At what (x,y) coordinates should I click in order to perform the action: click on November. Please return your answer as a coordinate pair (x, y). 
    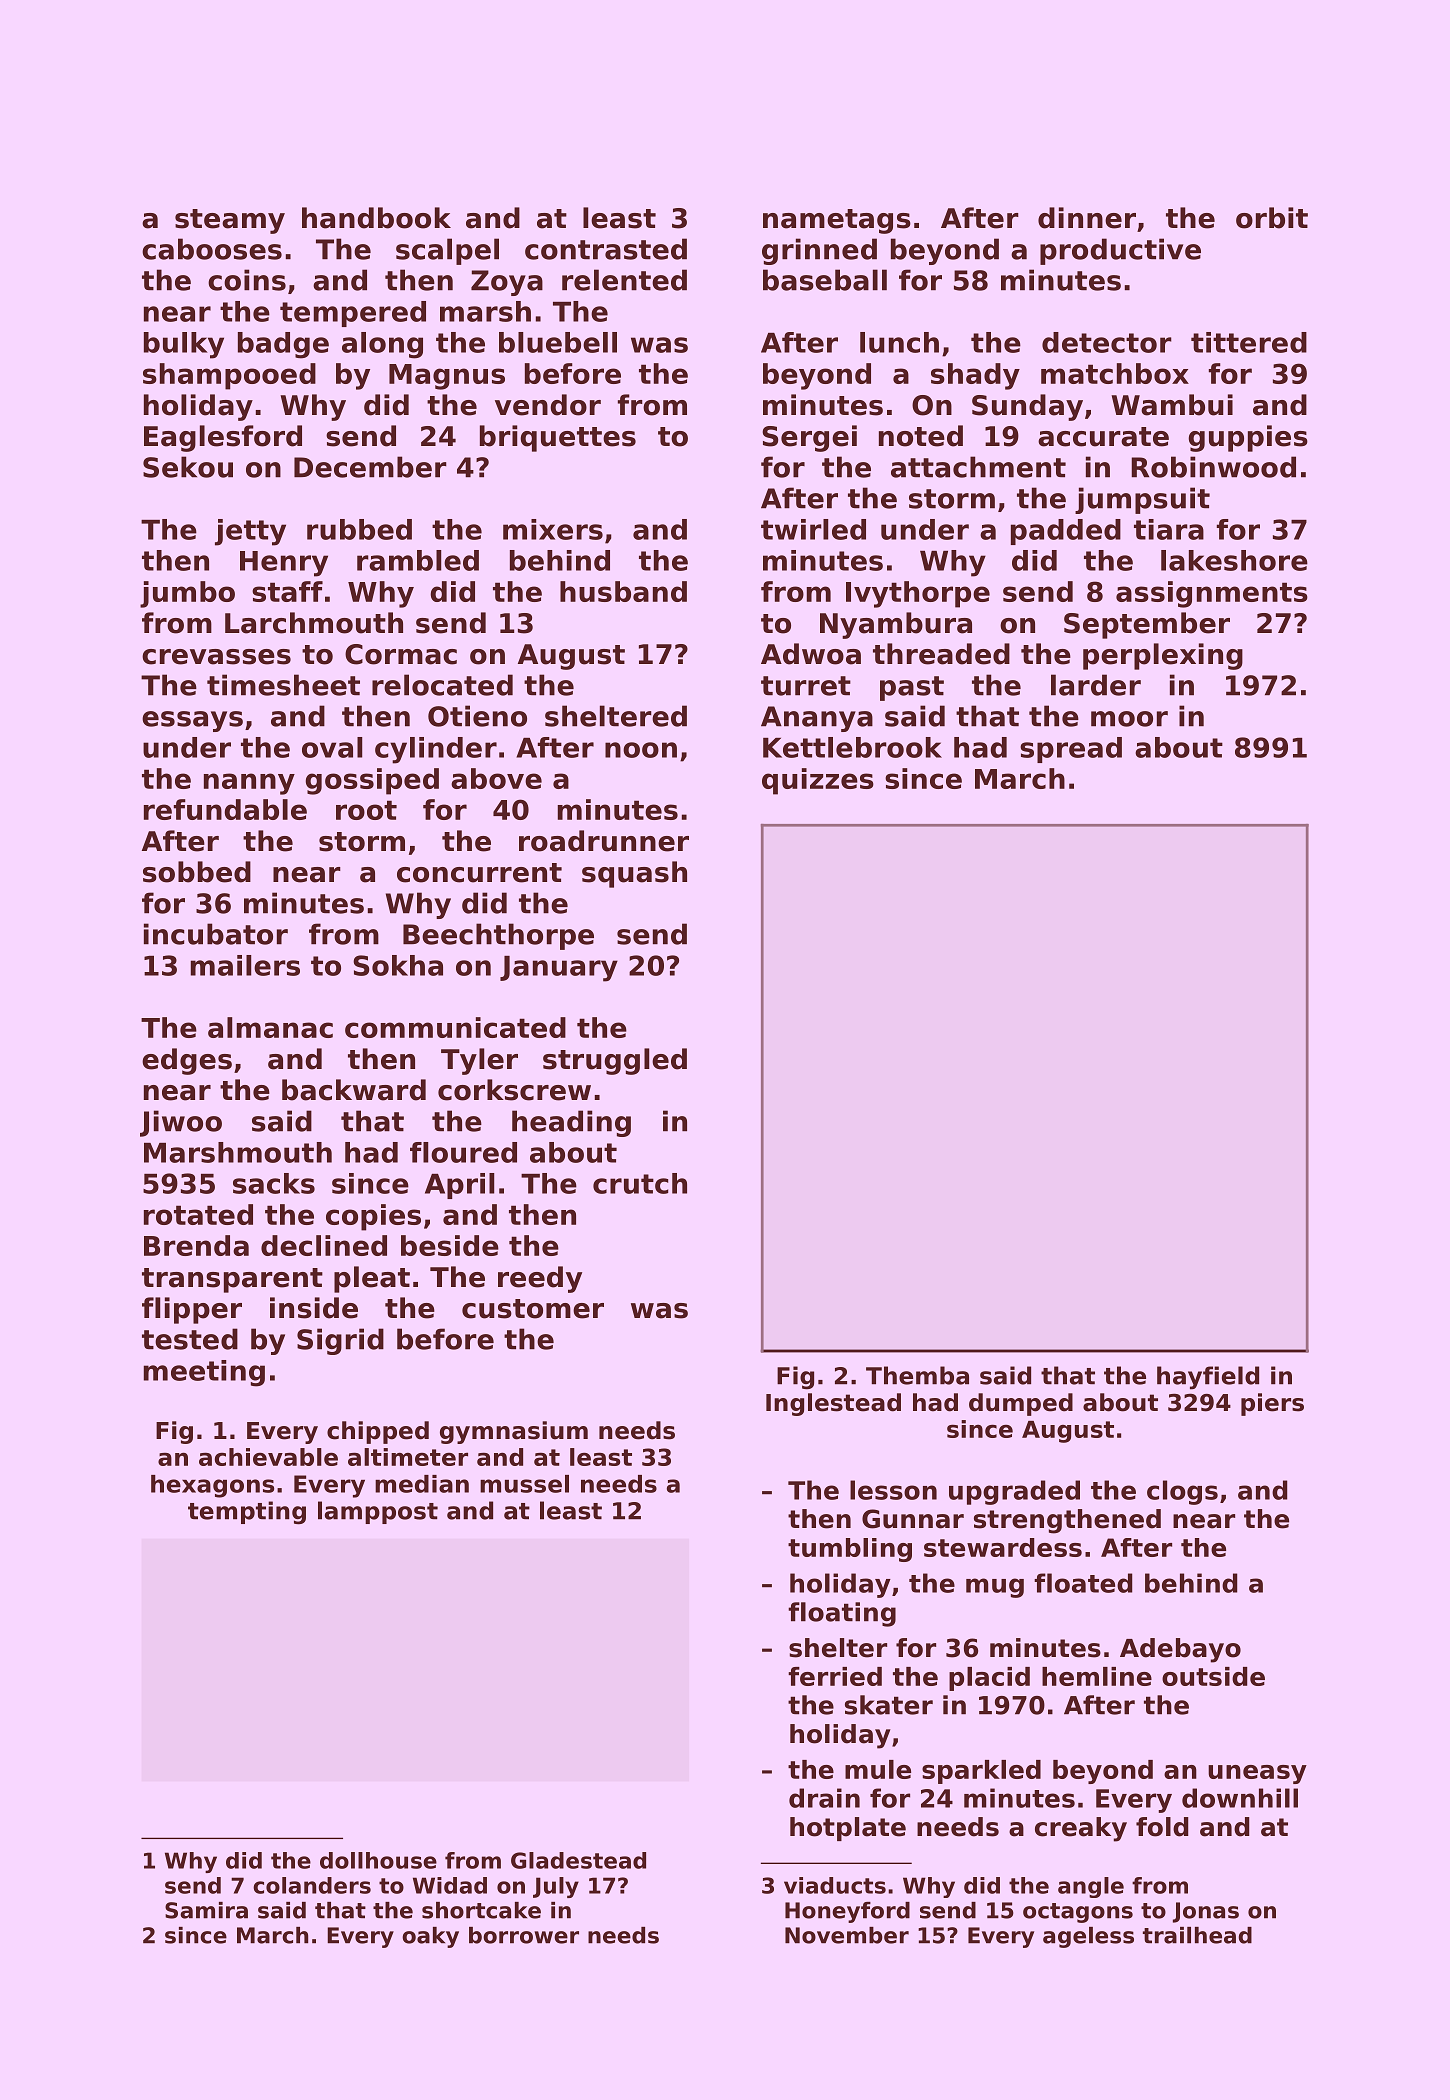
    Looking at the image, I should click on (847, 1935).
